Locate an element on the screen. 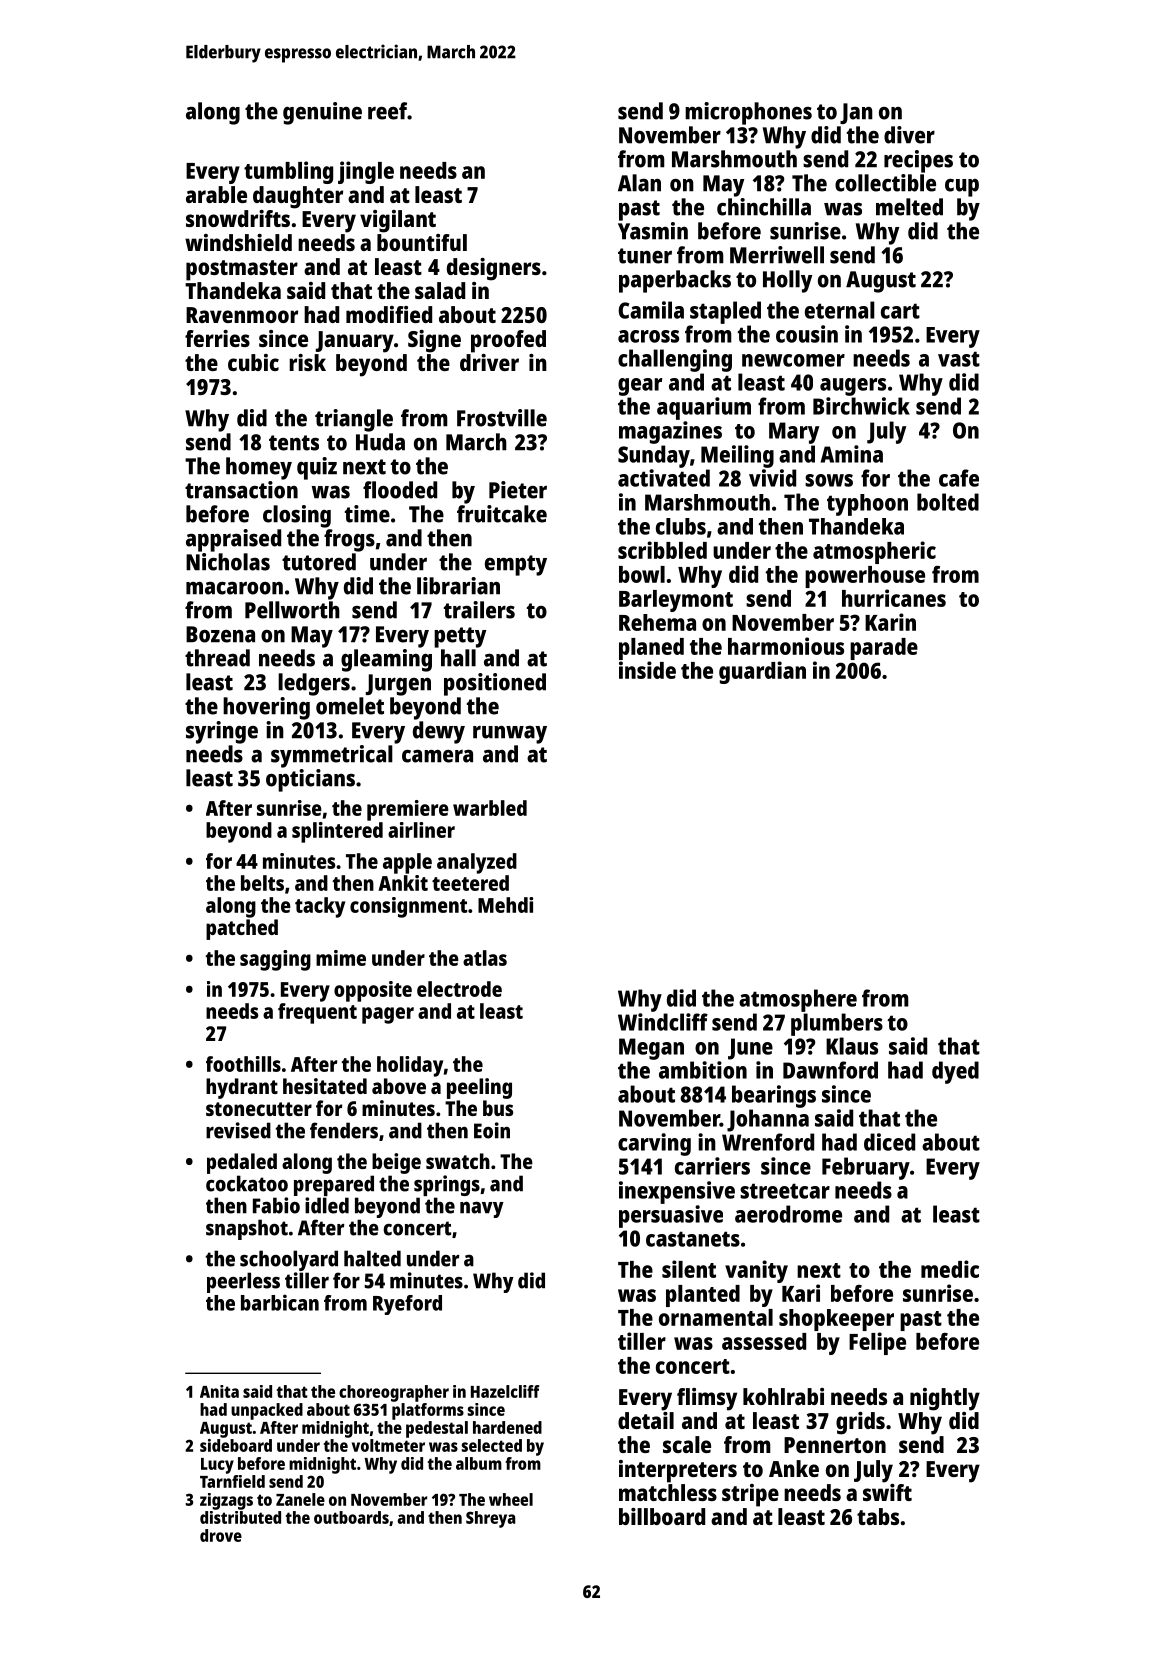  closing is located at coordinates (297, 516).
